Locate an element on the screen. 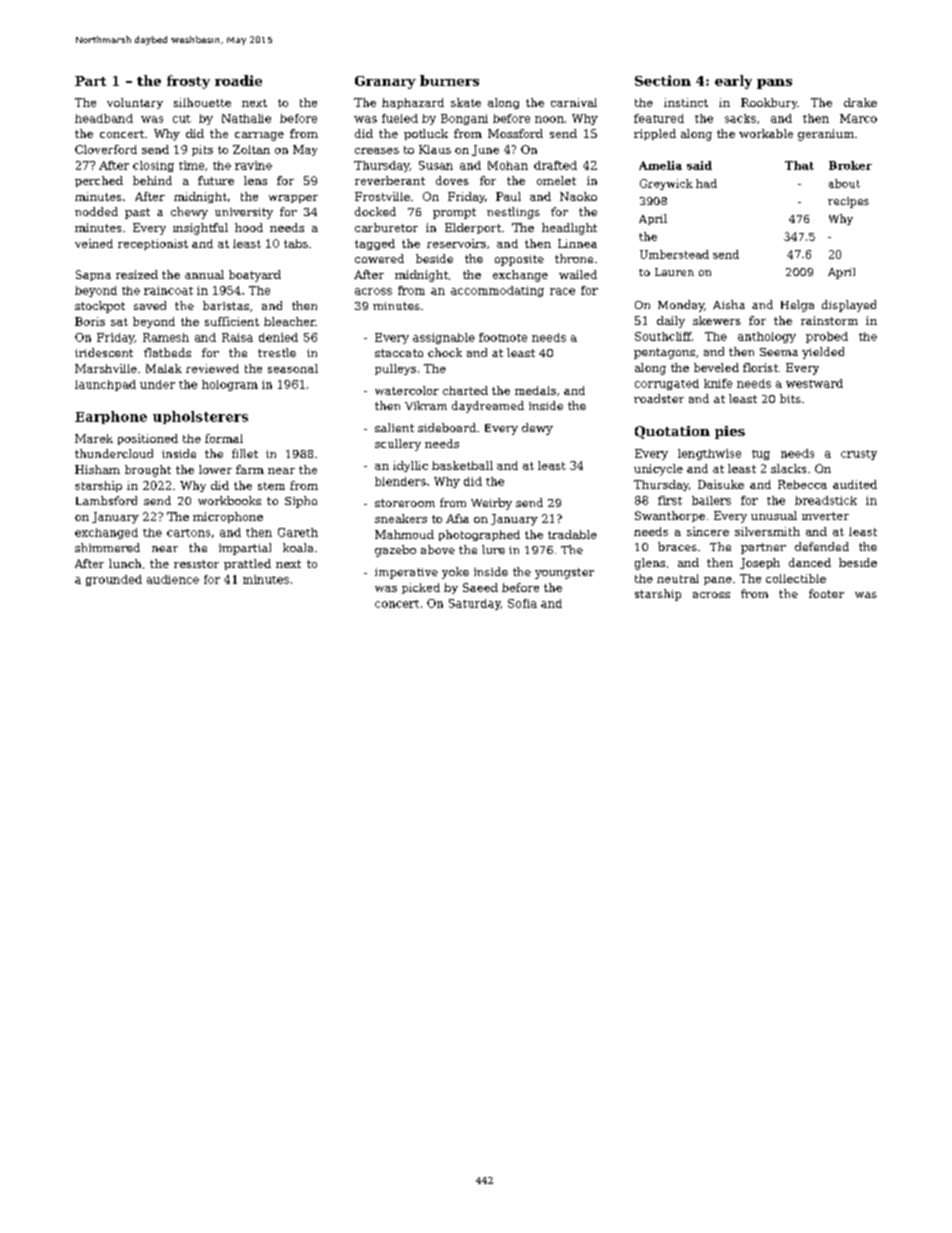  Marshville is located at coordinates (106, 368).
